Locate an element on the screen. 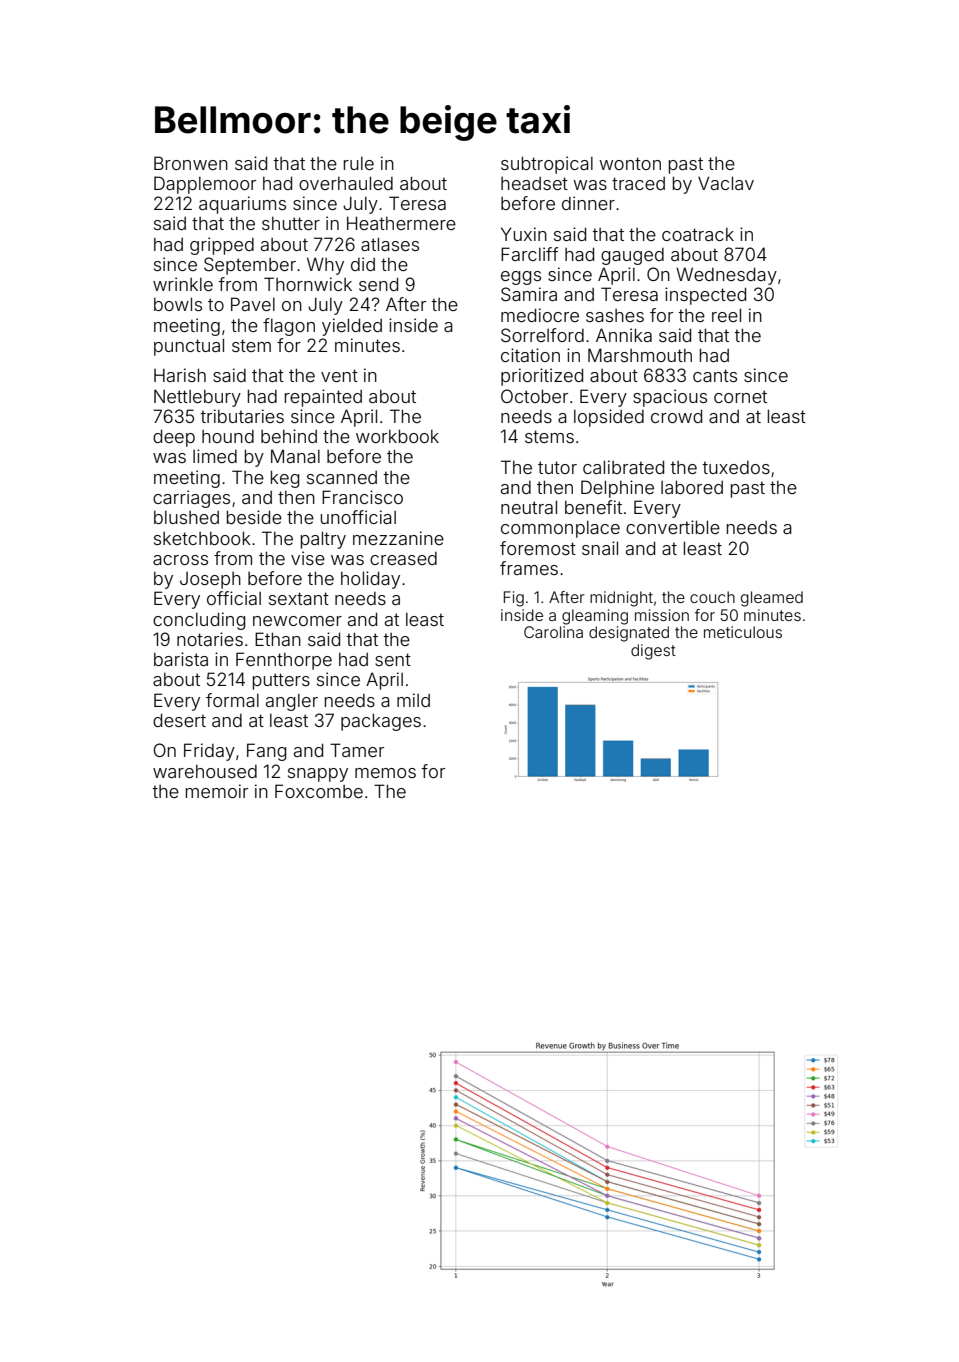 This screenshot has height=1362, width=959. memoir is located at coordinates (217, 791).
